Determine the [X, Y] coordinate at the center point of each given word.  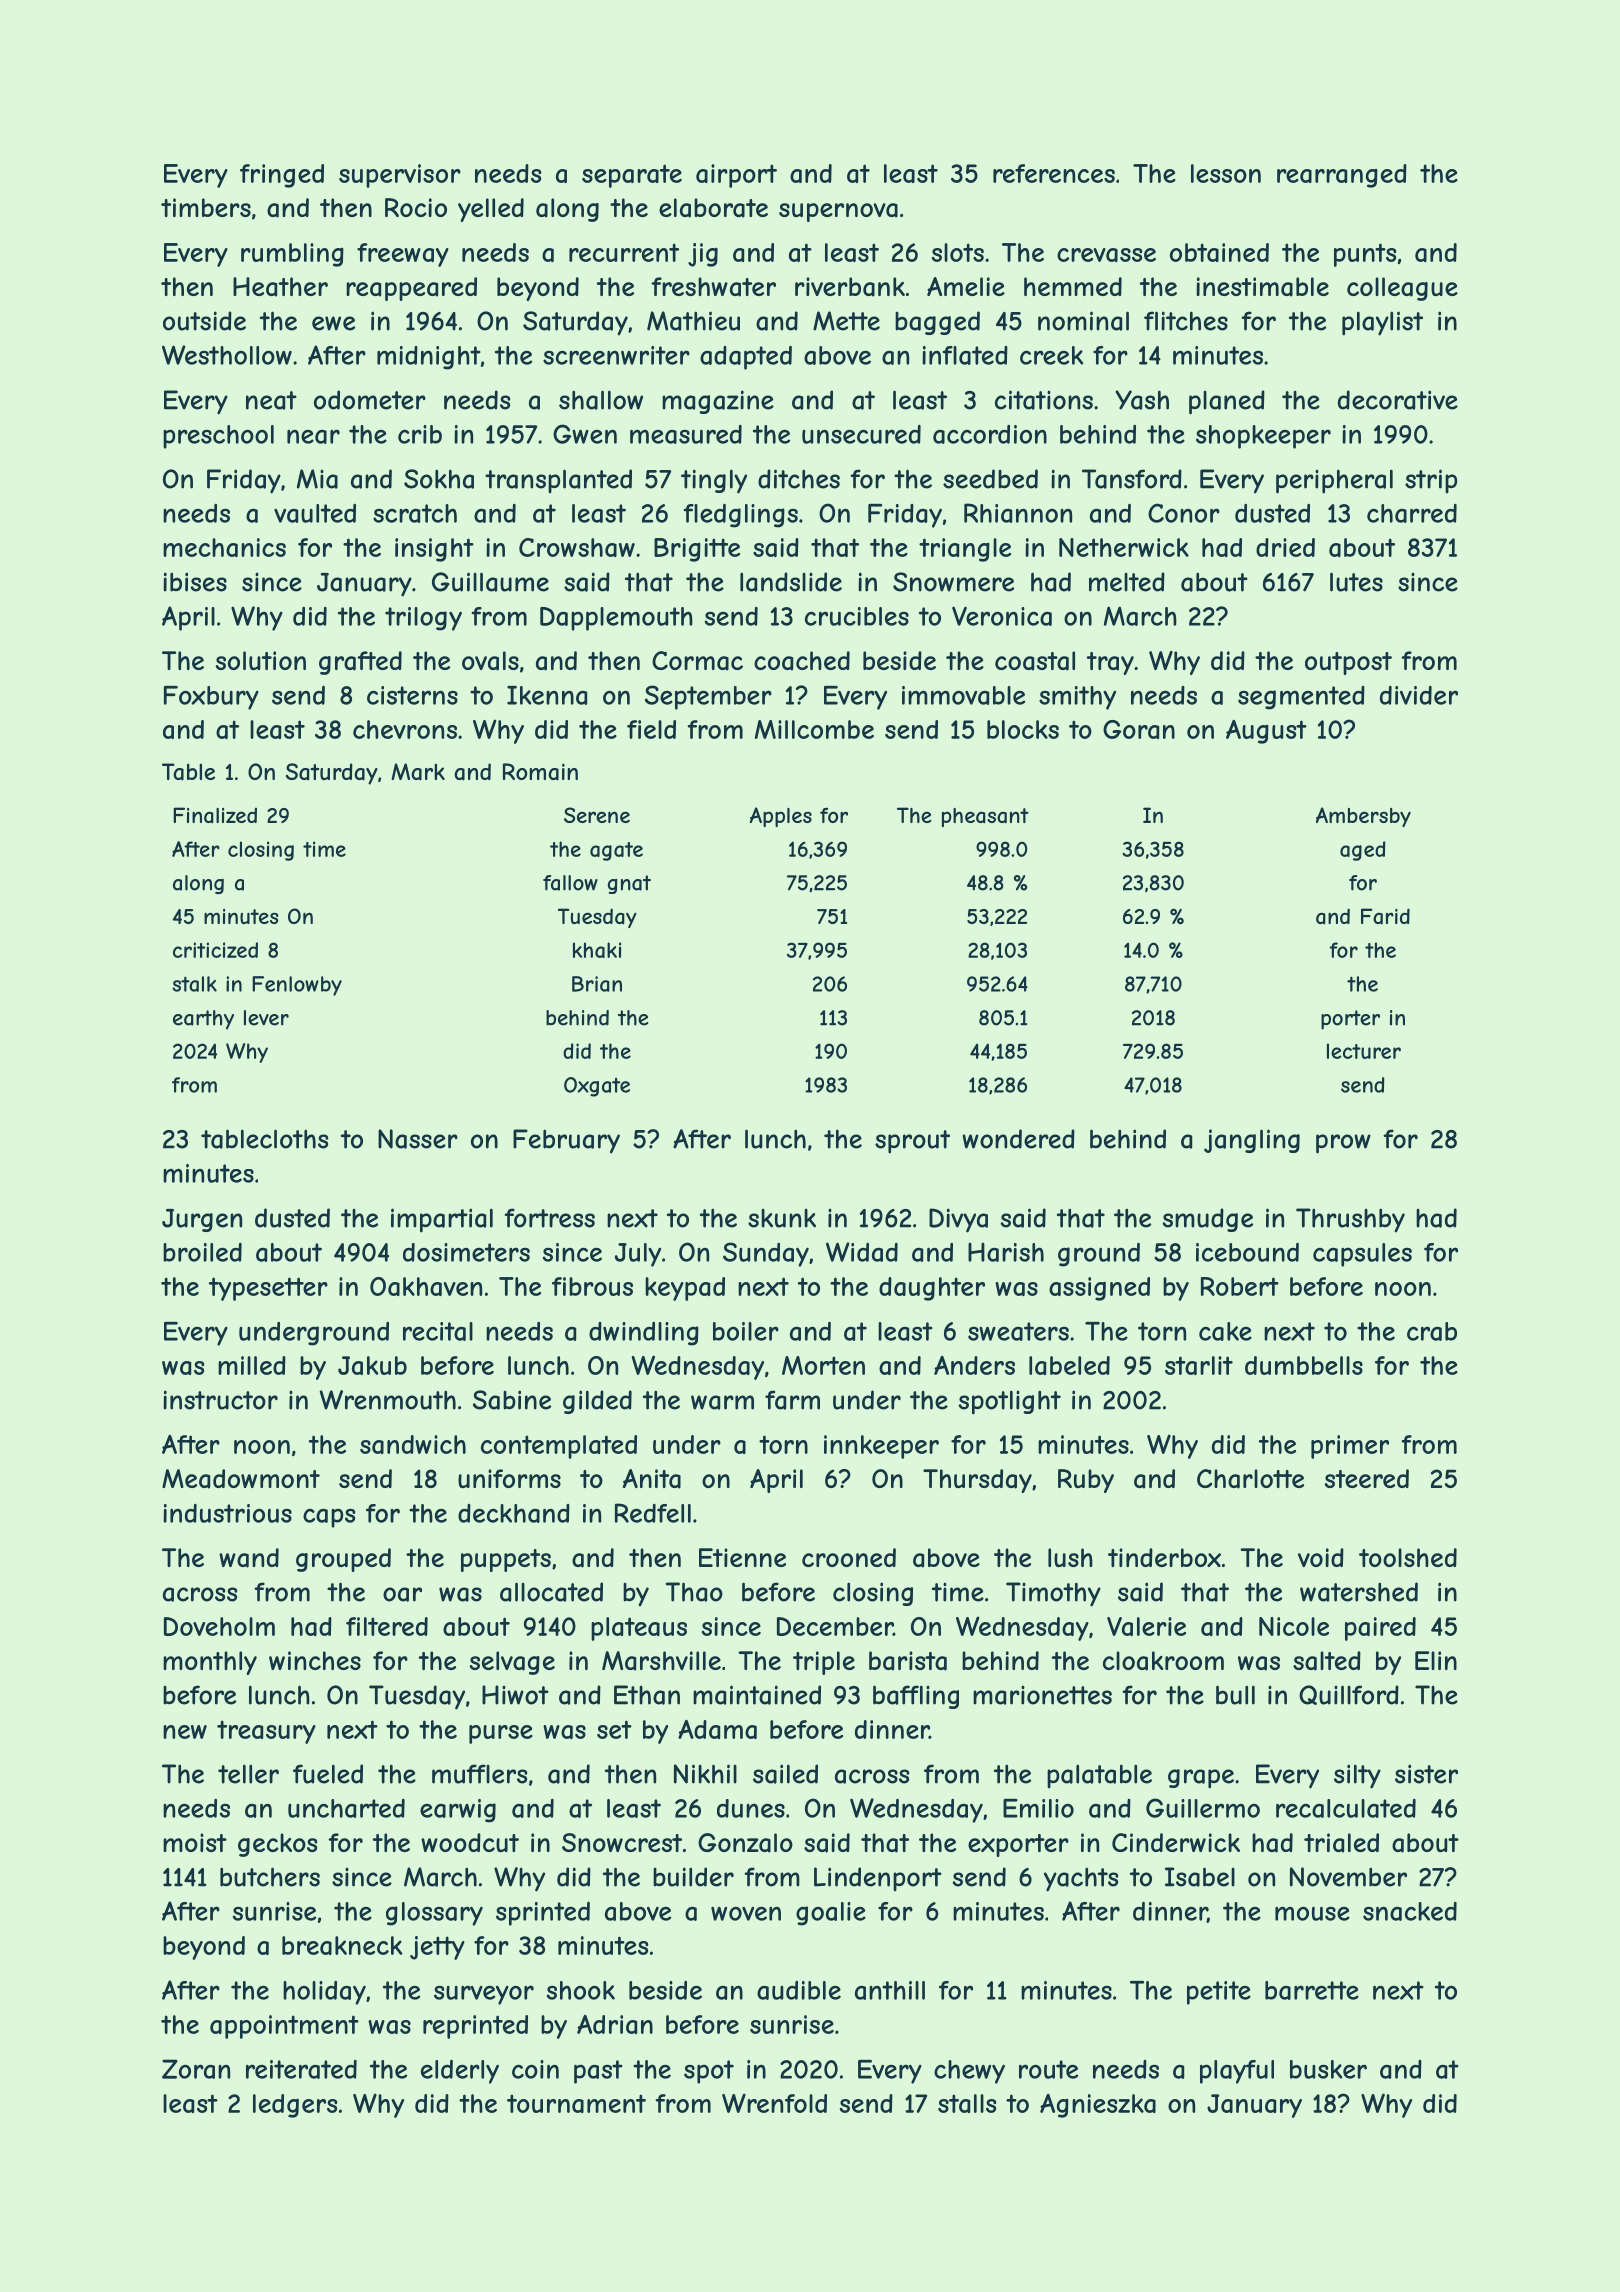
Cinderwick [1176, 1842]
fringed [282, 176]
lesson [1226, 173]
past [598, 2072]
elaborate [713, 208]
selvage [512, 1663]
